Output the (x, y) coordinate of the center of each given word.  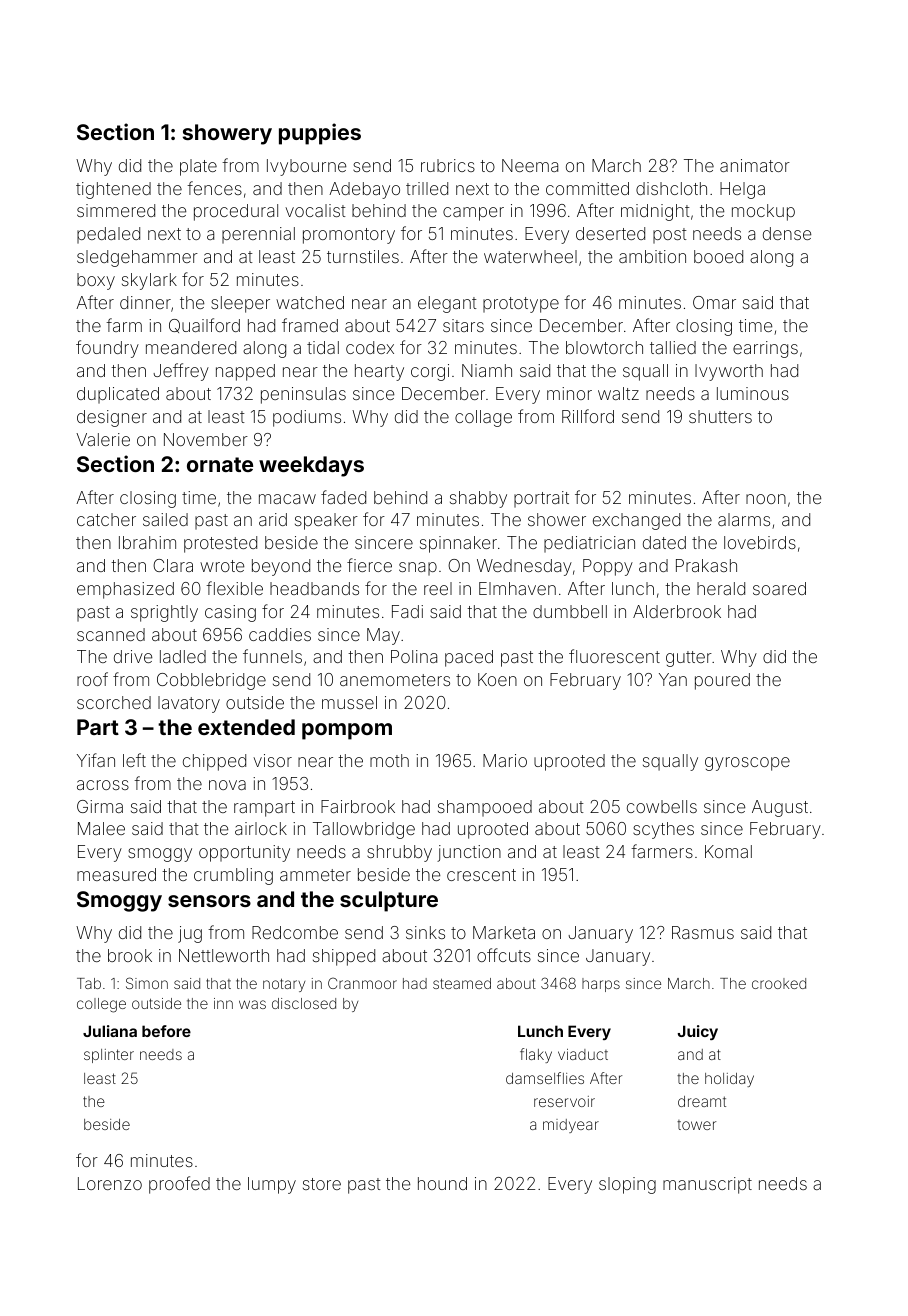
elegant (447, 304)
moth (389, 760)
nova (227, 785)
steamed (462, 983)
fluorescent (614, 656)
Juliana (110, 1031)
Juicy (698, 1032)
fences (214, 188)
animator (755, 165)
